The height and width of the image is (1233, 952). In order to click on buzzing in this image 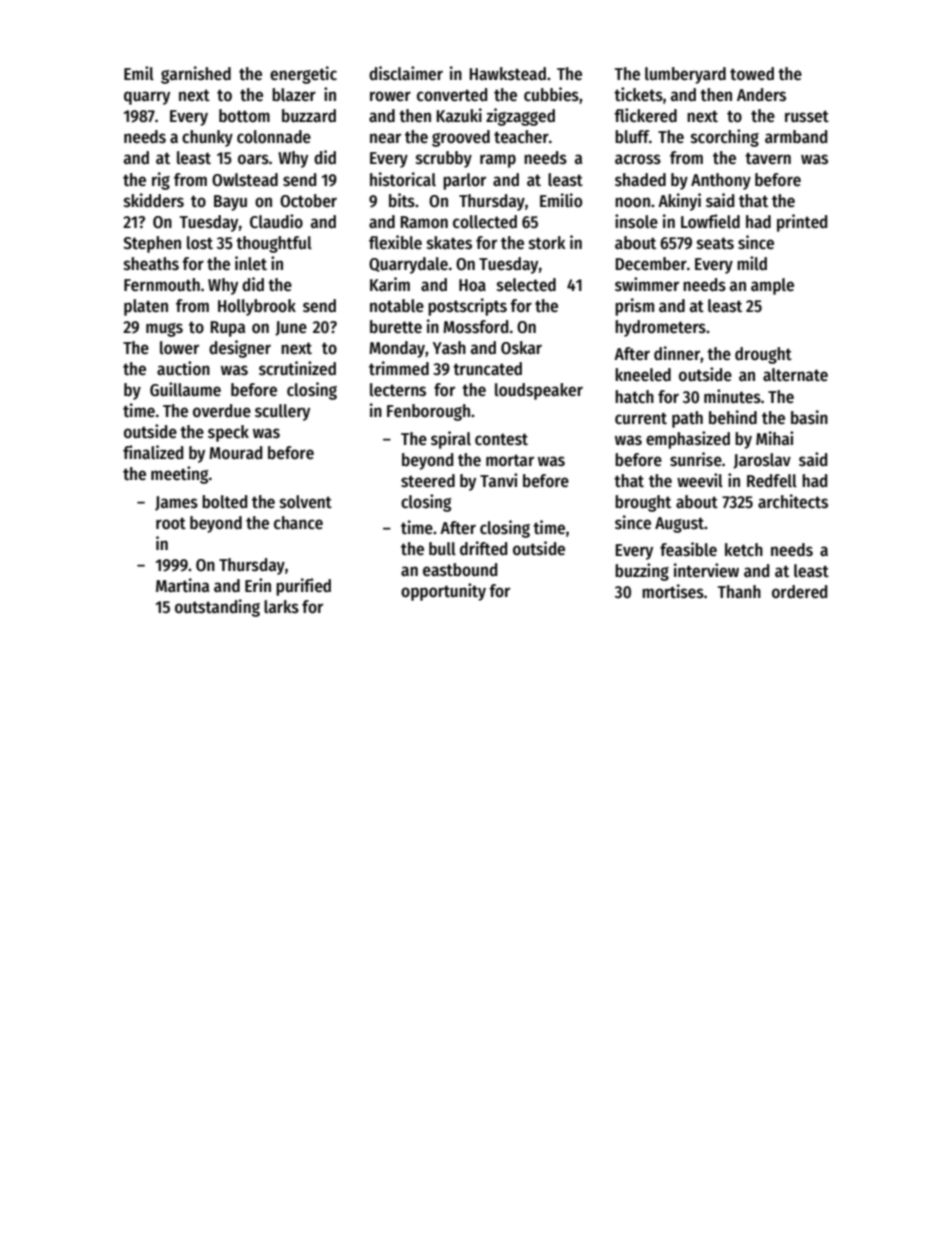, I will do `click(642, 572)`.
